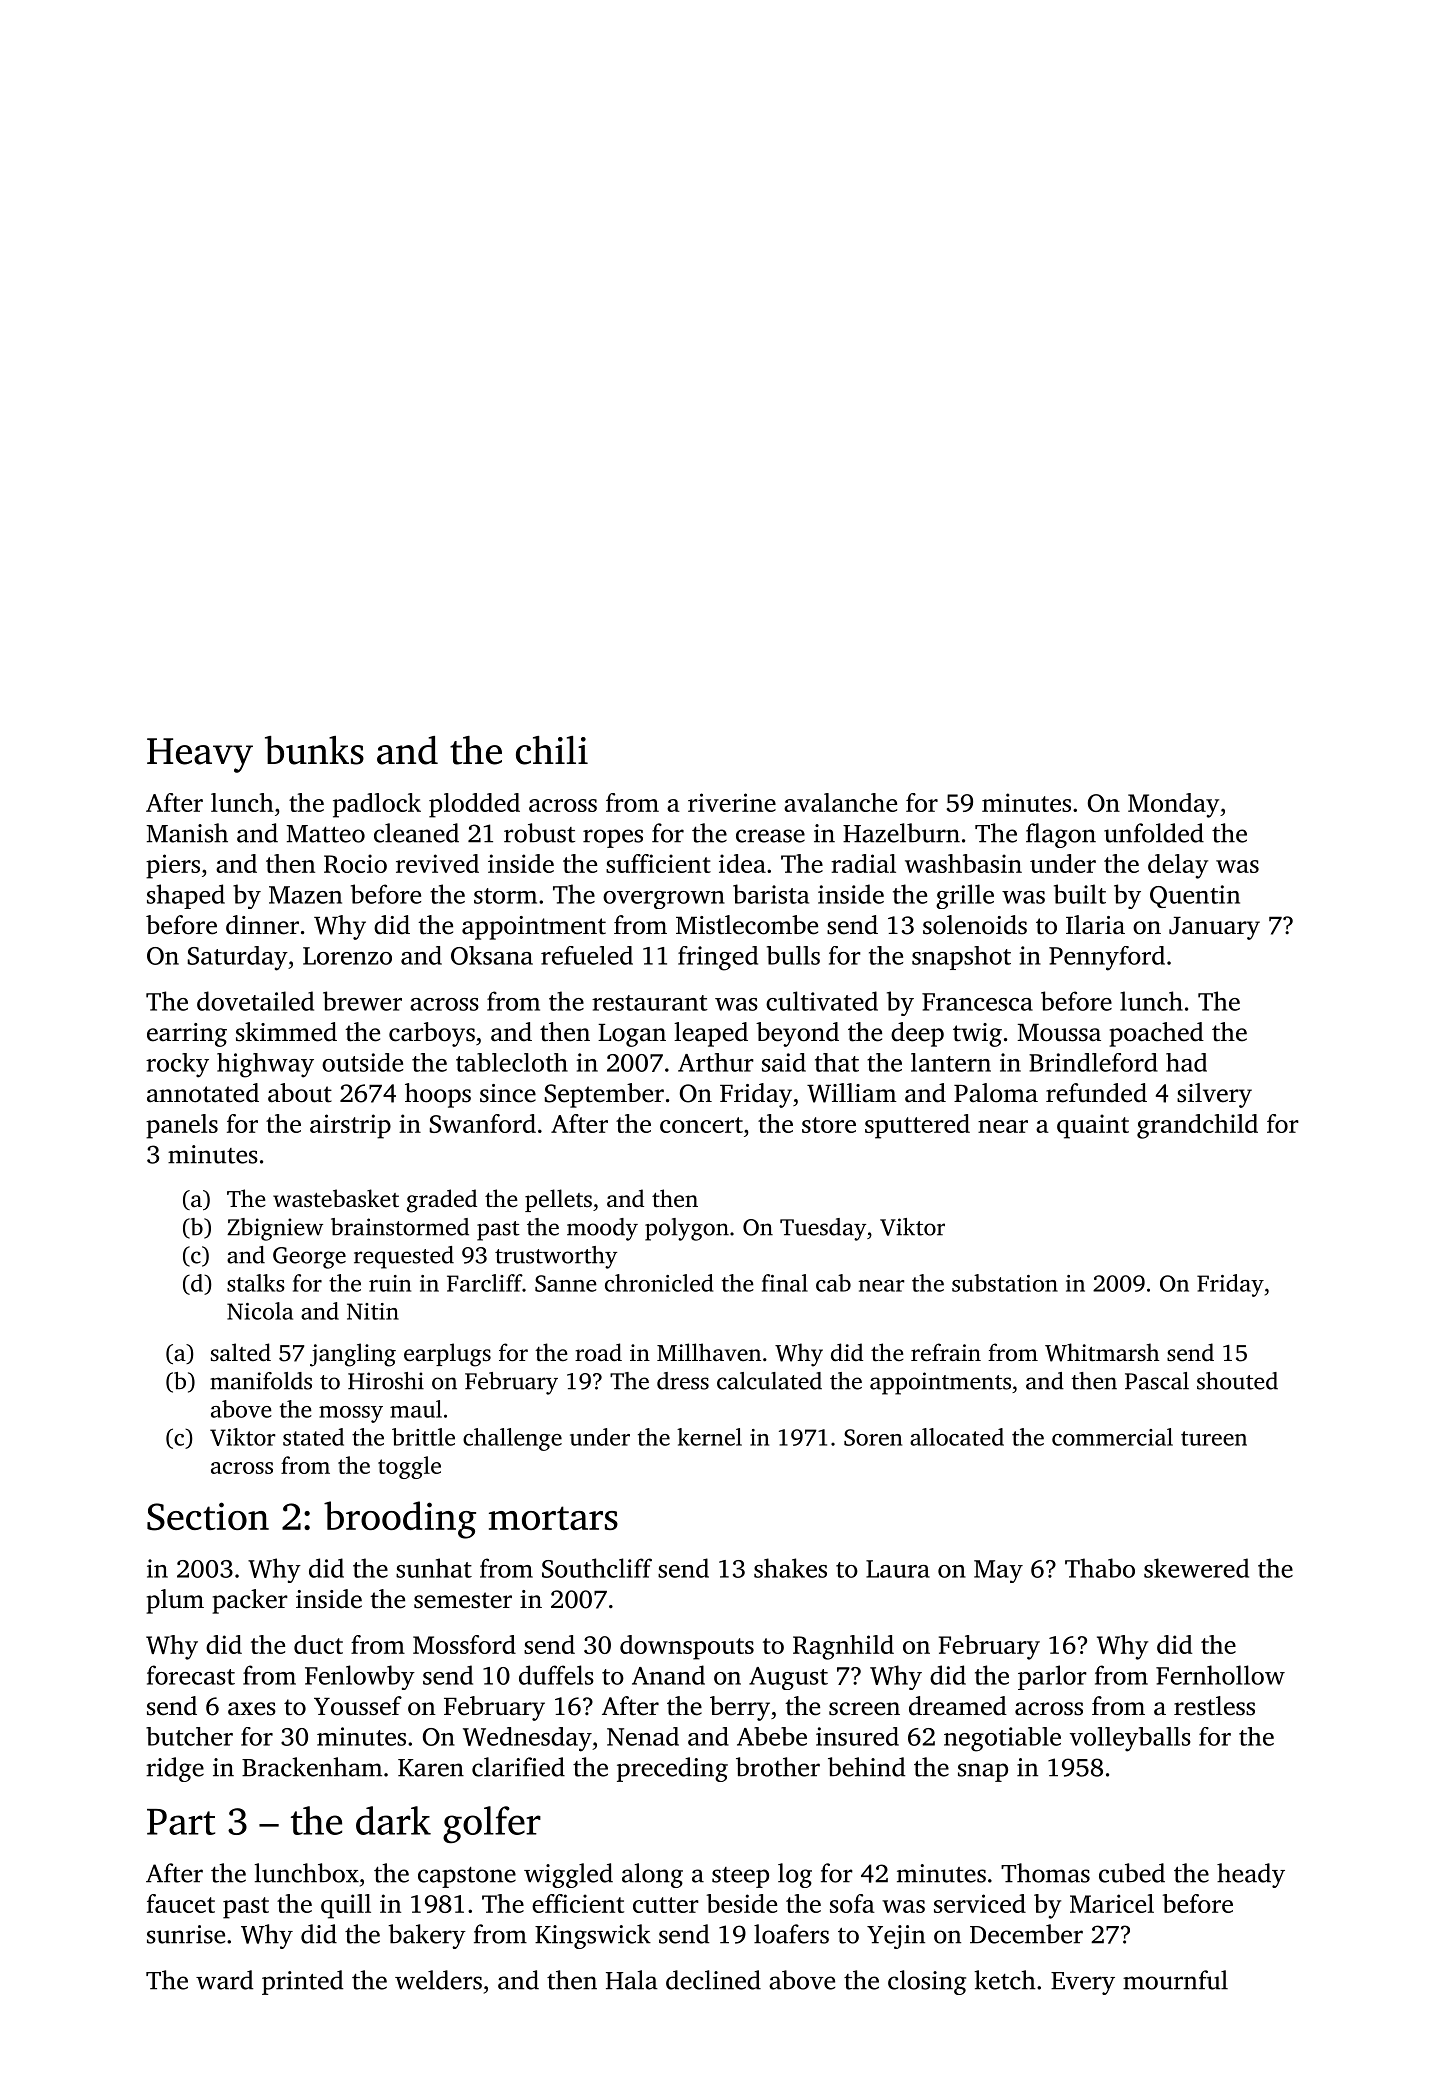 Image resolution: width=1450 pixels, height=2100 pixels. I want to click on barista, so click(771, 894).
